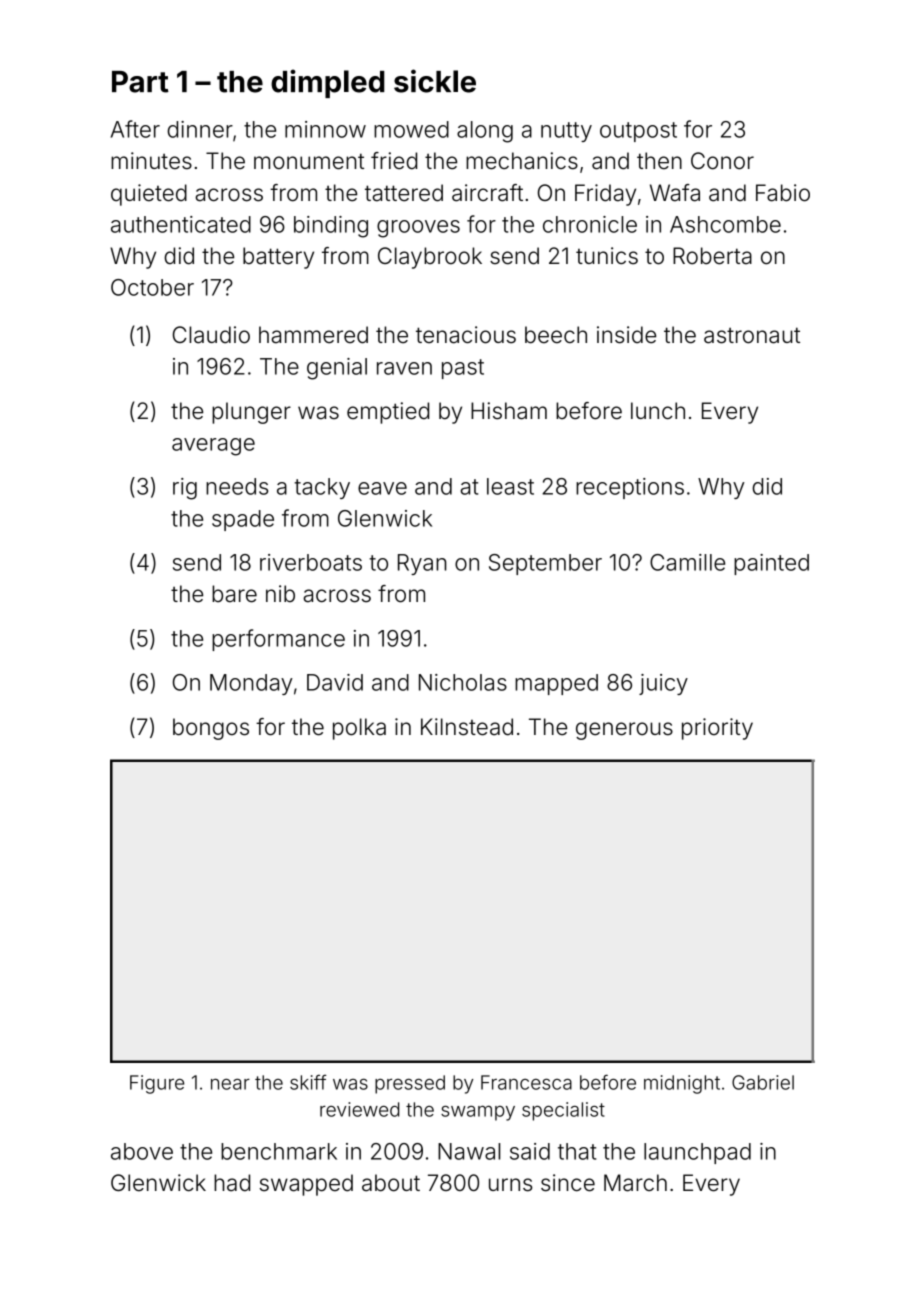 This document has height=1311, width=924. Describe the element at coordinates (752, 335) in the document. I see `astronaut` at that location.
